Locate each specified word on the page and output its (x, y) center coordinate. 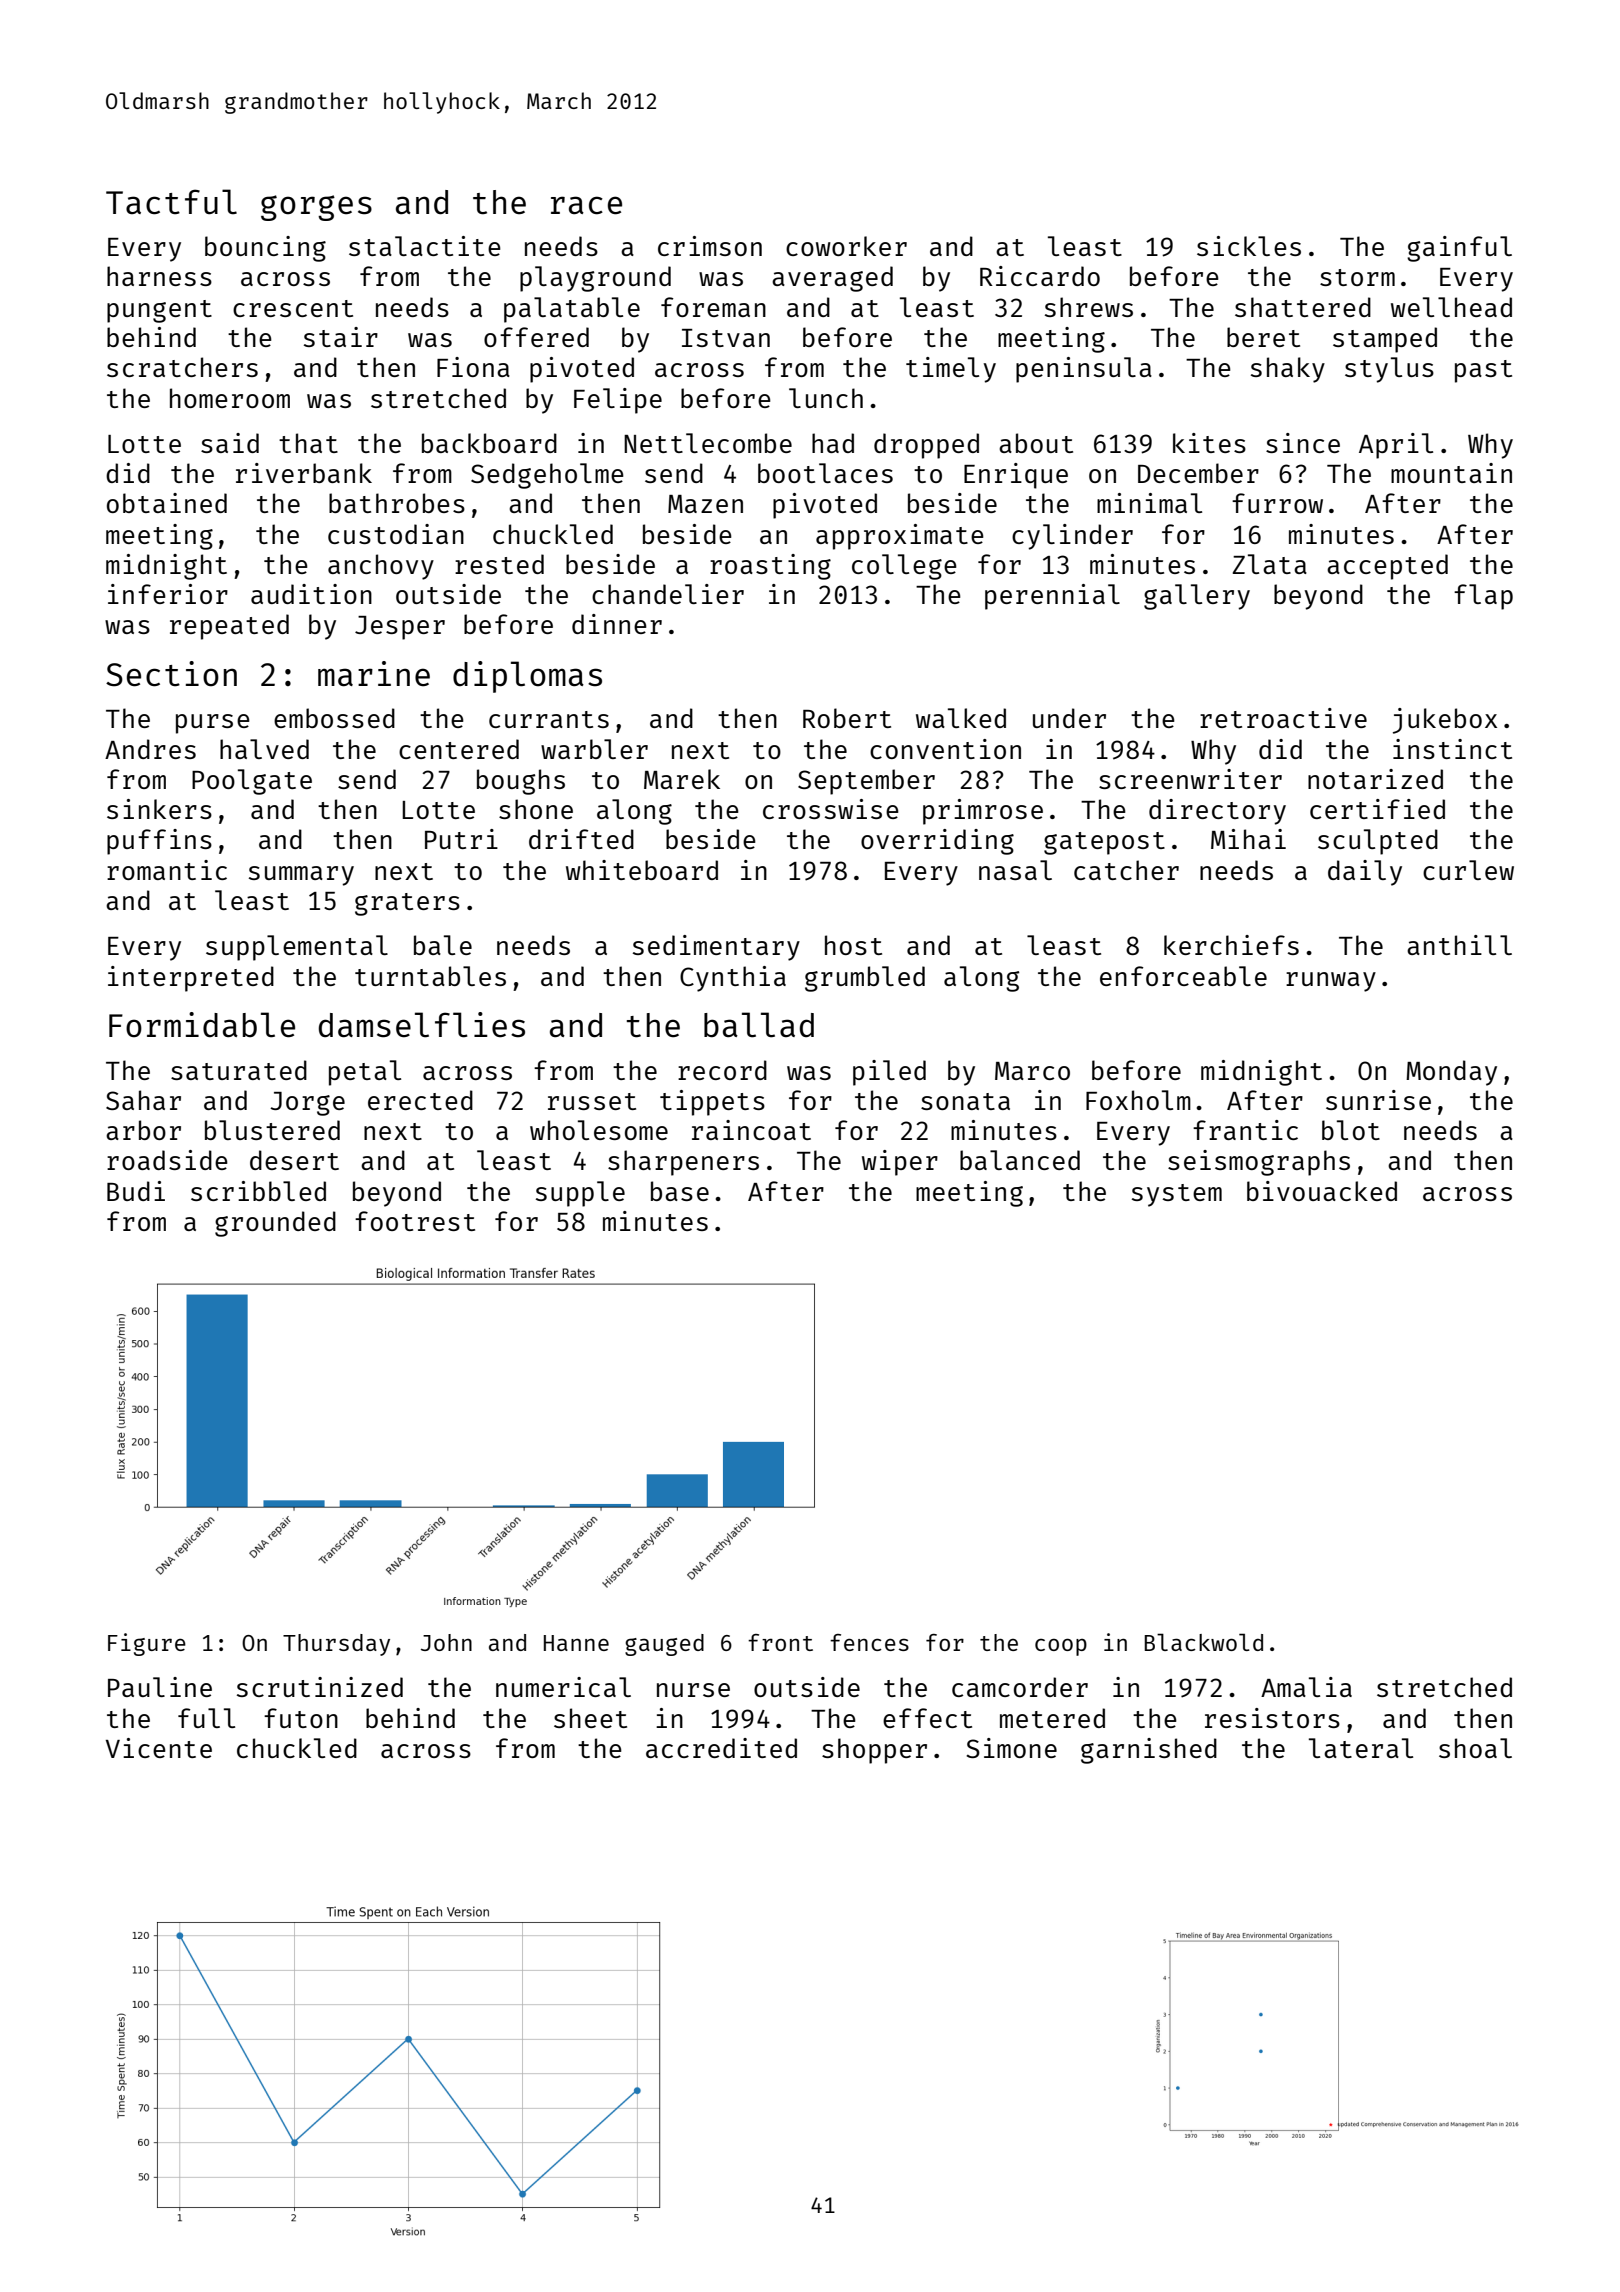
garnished (1149, 1751)
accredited (721, 1748)
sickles (1249, 246)
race (586, 205)
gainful (1459, 249)
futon (301, 1718)
